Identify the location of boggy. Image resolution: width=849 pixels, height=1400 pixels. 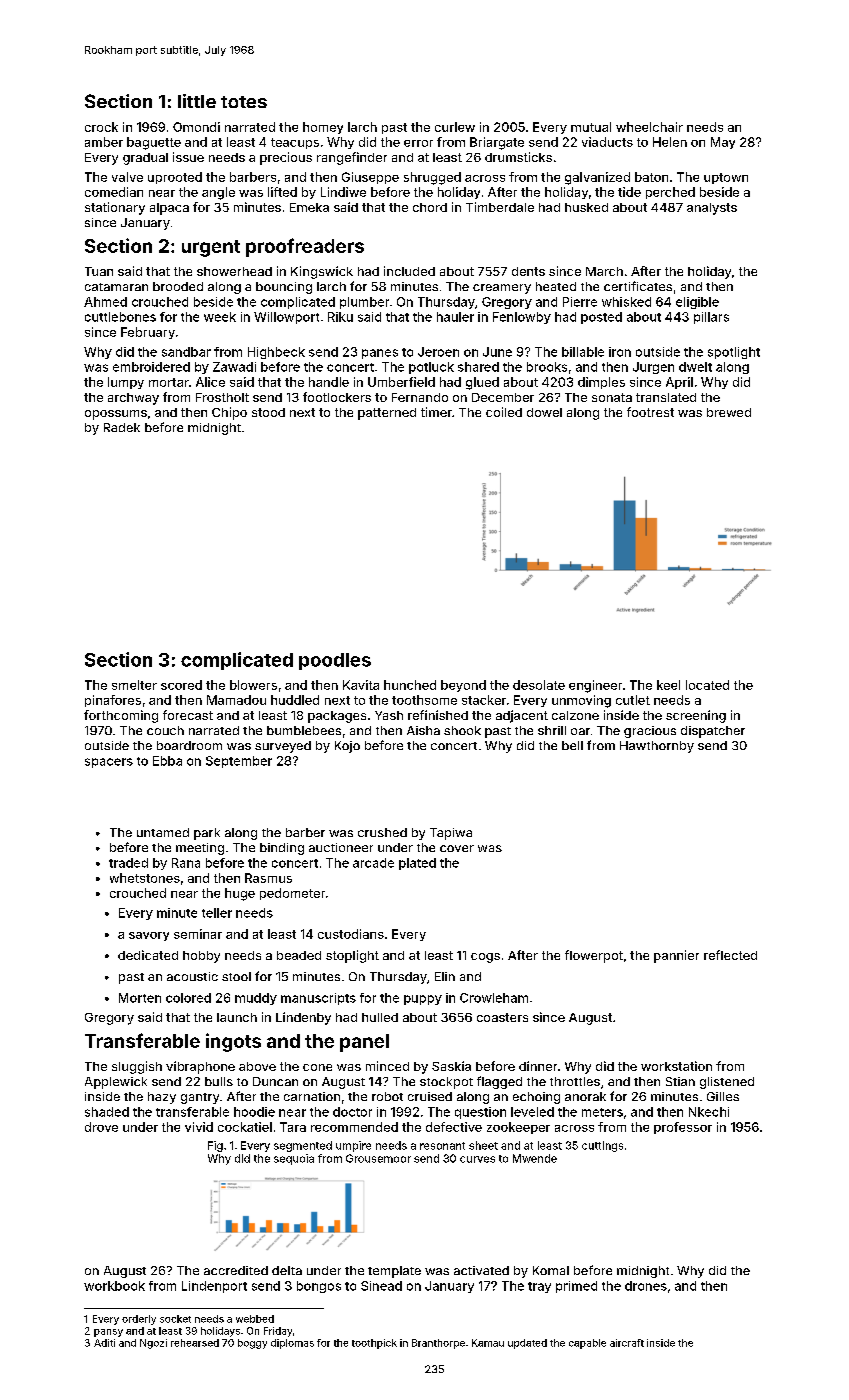
(252, 1344).
